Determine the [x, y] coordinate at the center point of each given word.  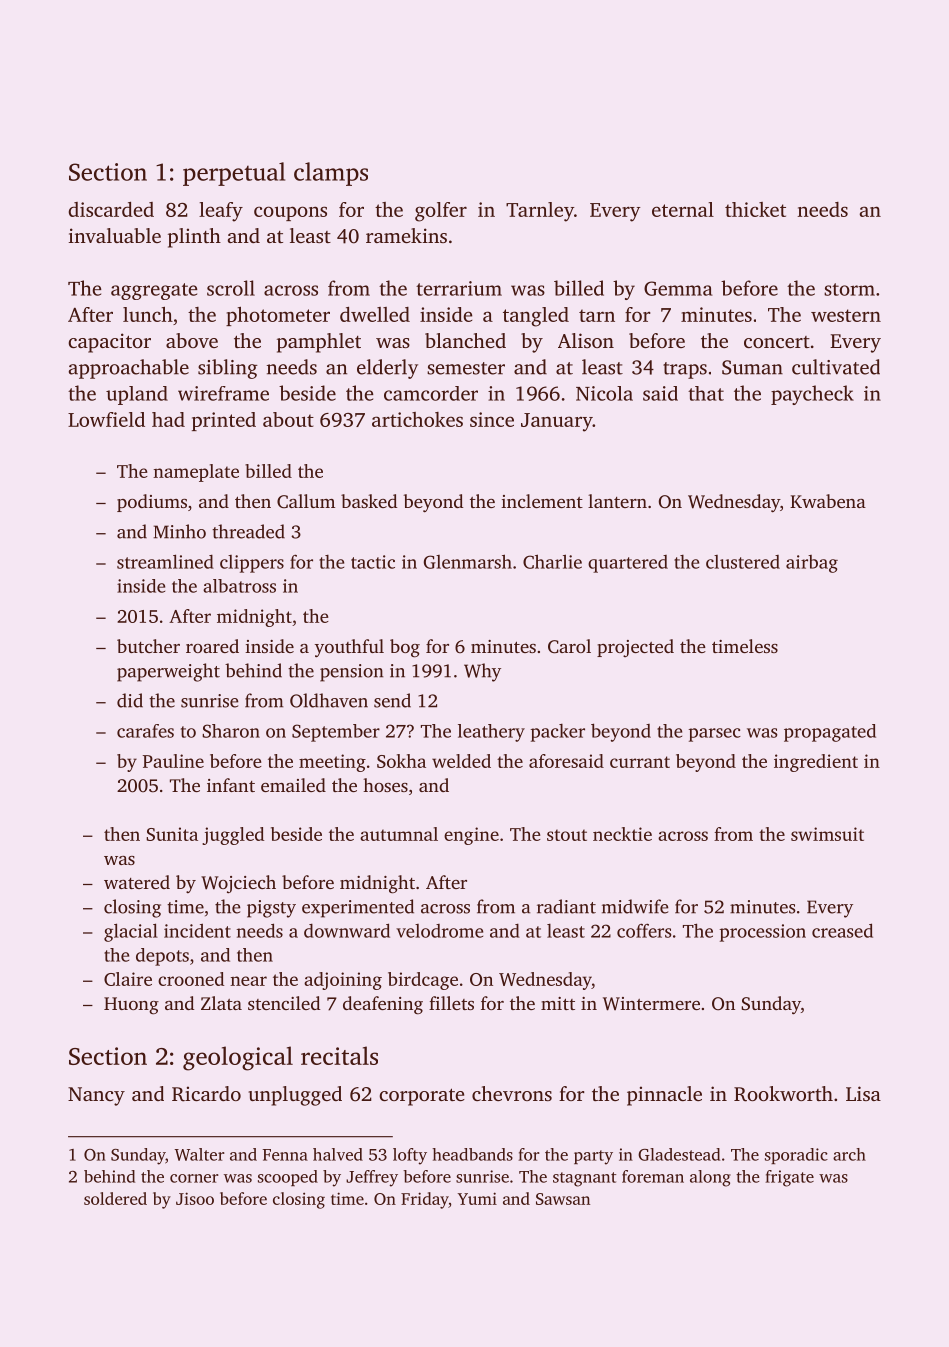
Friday [425, 1200]
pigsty [271, 909]
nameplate [196, 473]
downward [347, 930]
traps [685, 370]
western [846, 315]
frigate [789, 1178]
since [492, 419]
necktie [622, 834]
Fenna [285, 1155]
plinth [194, 238]
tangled [536, 317]
